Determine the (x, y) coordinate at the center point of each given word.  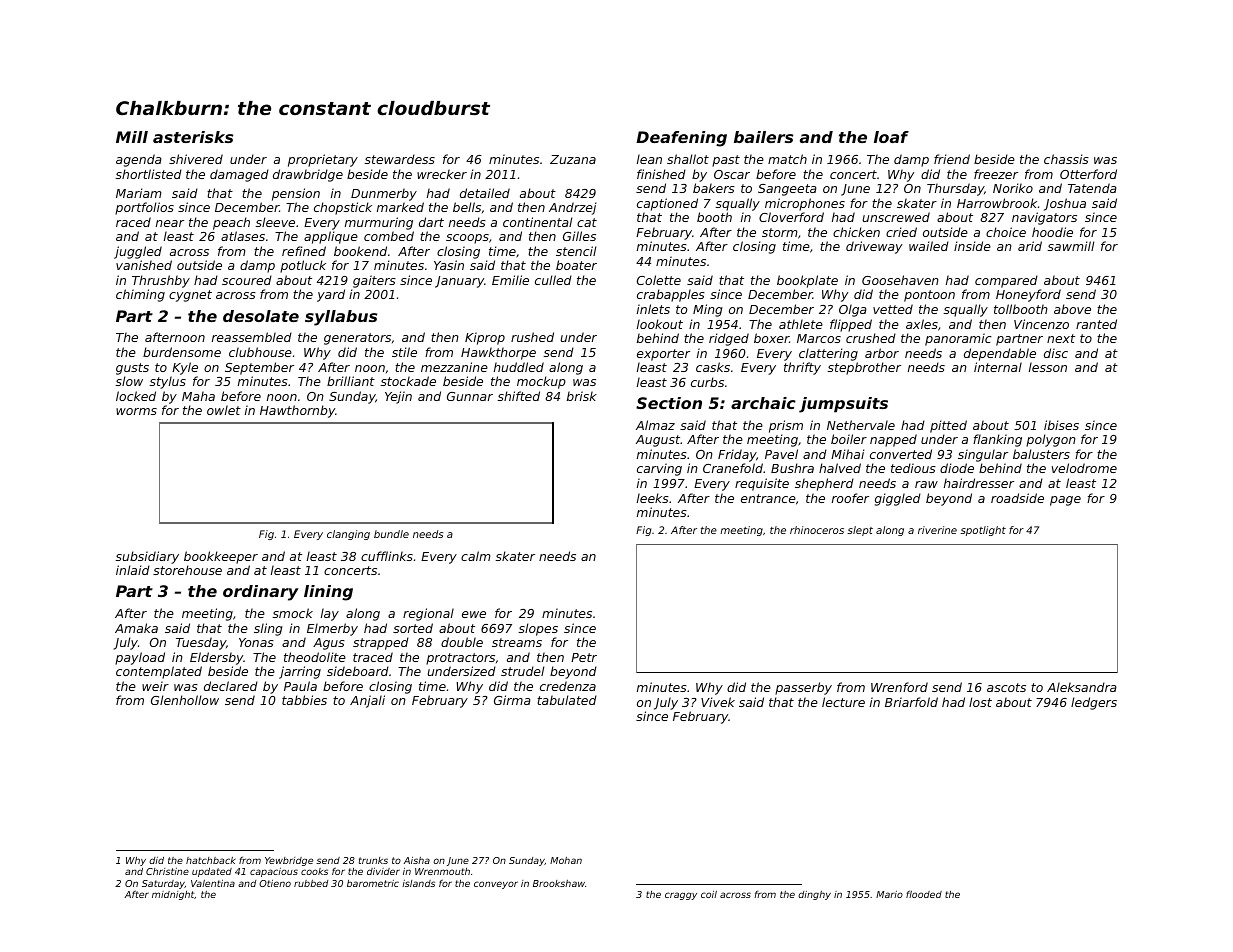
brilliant (351, 381)
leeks (653, 498)
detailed (485, 193)
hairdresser (979, 483)
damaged (239, 175)
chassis (1066, 159)
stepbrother (864, 368)
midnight (173, 895)
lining (328, 593)
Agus (329, 644)
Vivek (718, 702)
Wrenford (899, 687)
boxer (771, 338)
